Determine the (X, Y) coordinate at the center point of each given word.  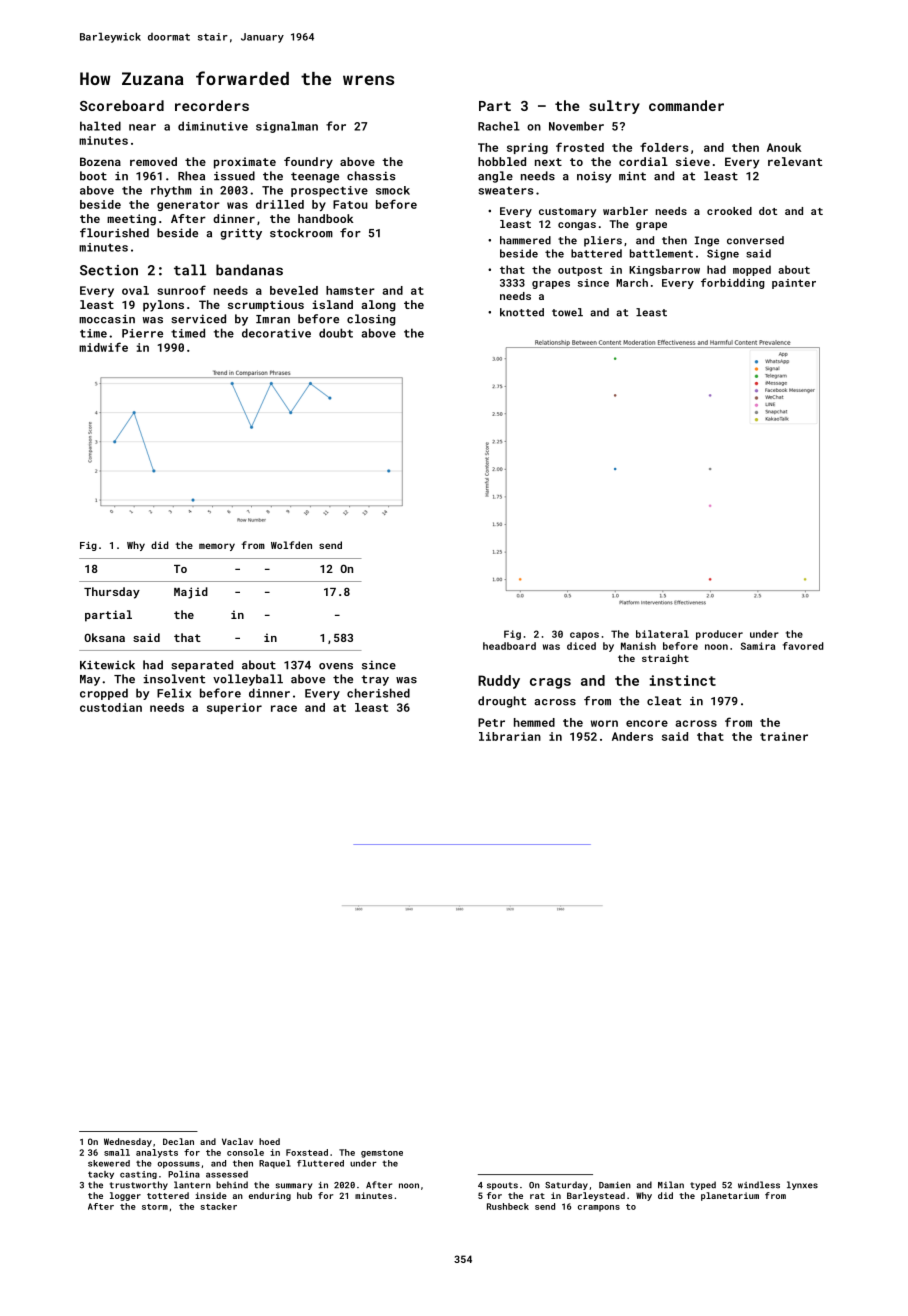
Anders (632, 736)
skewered (109, 1163)
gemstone (382, 1154)
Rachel (499, 126)
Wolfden (291, 545)
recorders (212, 105)
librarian (510, 736)
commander (686, 105)
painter (794, 284)
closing (371, 320)
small (117, 1152)
